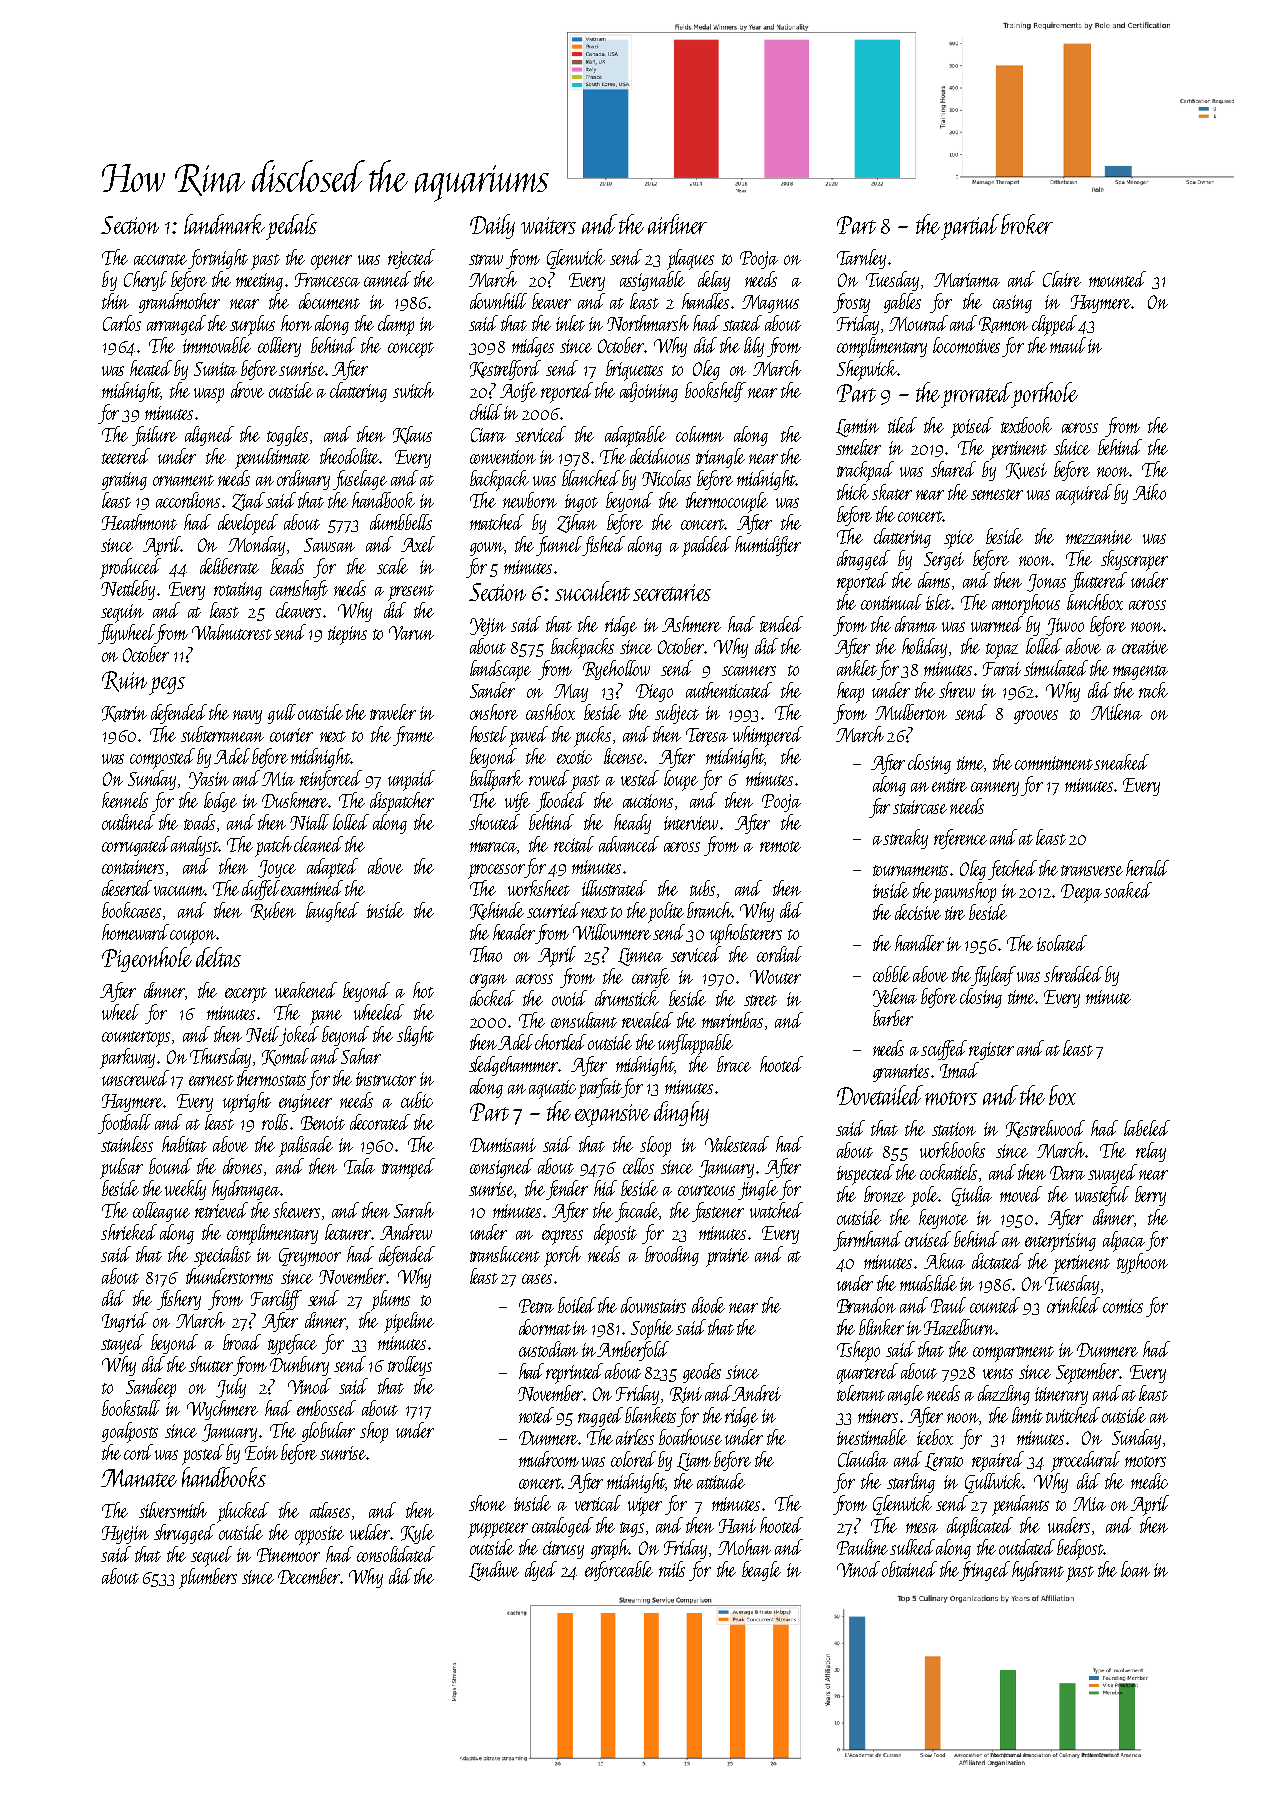 This screenshot has height=1795, width=1269. I want to click on mounted, so click(1117, 279).
